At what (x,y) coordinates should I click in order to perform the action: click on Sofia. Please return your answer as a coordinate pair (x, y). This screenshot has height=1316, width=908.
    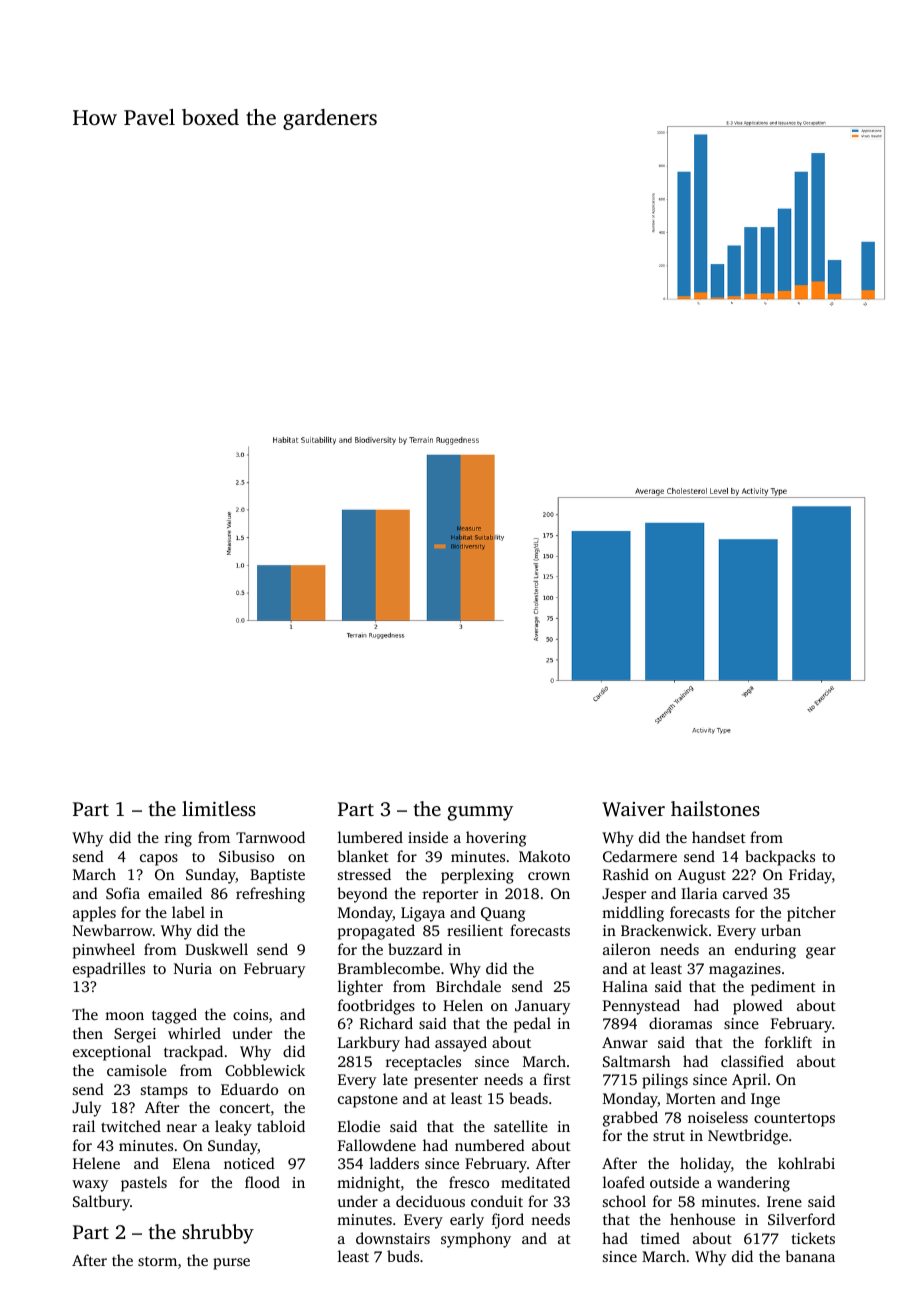
    Looking at the image, I should click on (123, 893).
